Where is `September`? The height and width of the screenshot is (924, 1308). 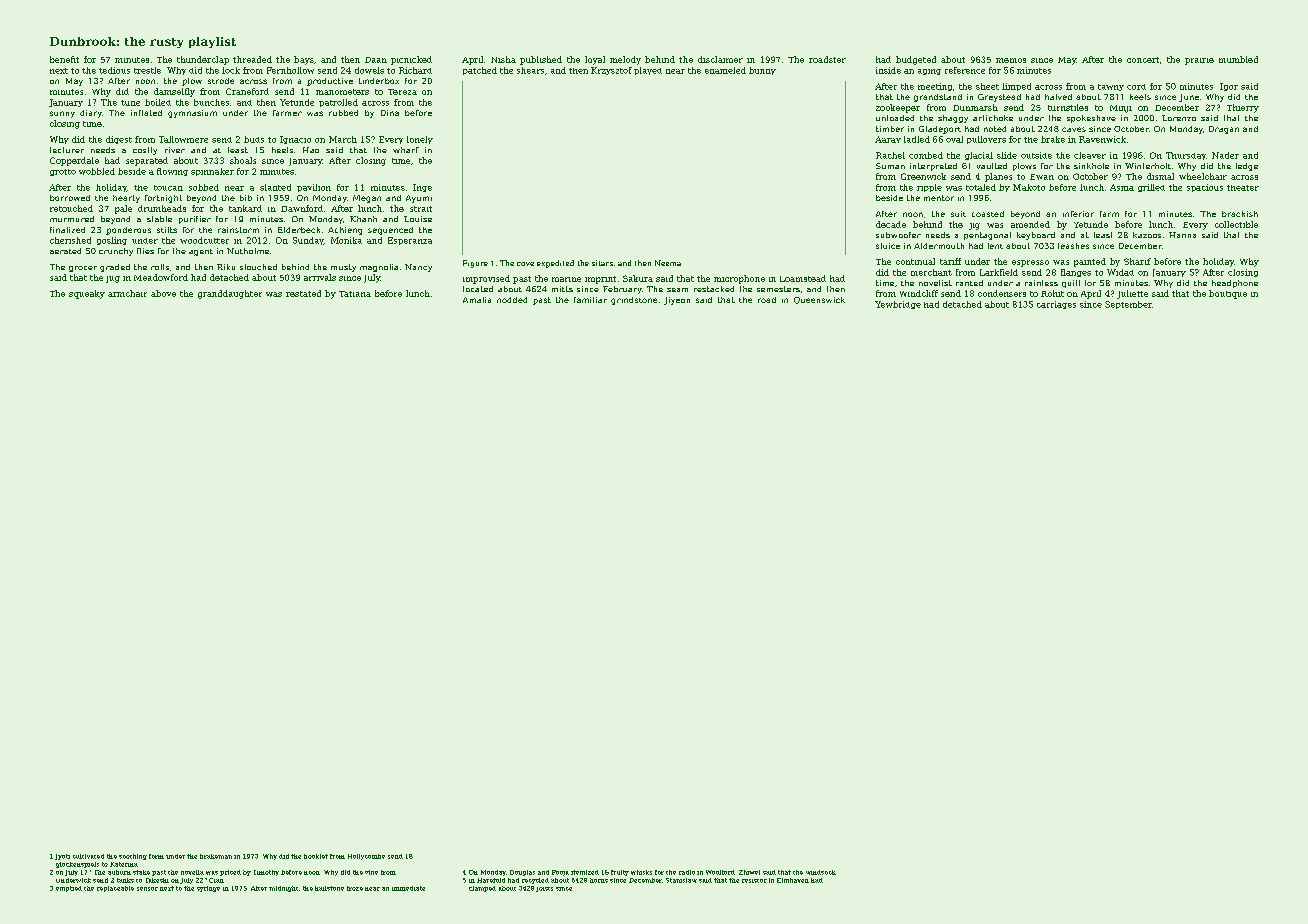 September is located at coordinates (1128, 305).
